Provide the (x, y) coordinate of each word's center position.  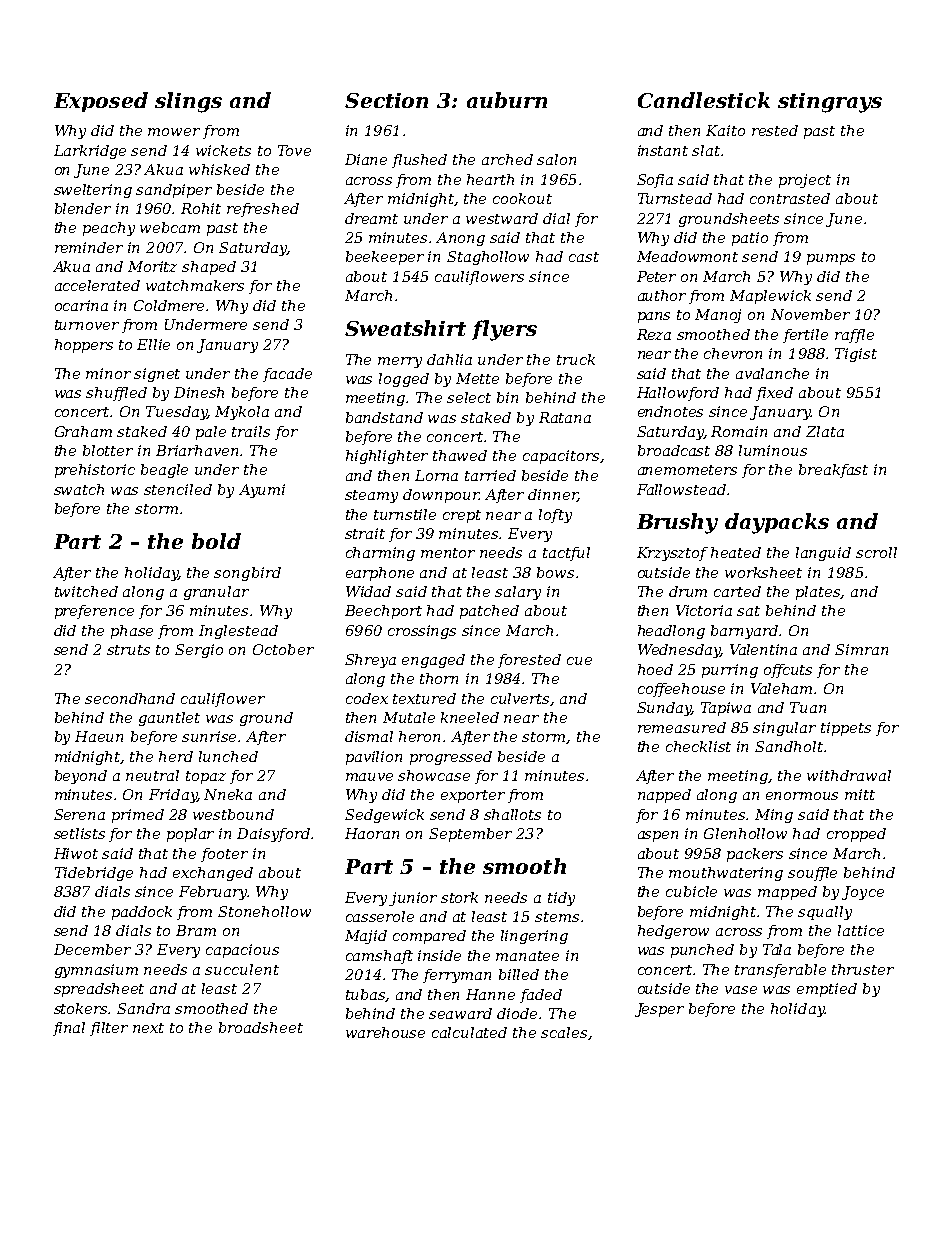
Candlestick (704, 100)
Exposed (101, 102)
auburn (507, 100)
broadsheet (261, 1027)
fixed (774, 394)
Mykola (242, 413)
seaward (460, 1013)
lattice (861, 930)
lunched (228, 756)
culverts (521, 699)
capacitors (561, 457)
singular (784, 729)
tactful (566, 554)
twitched (86, 591)
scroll (876, 552)
